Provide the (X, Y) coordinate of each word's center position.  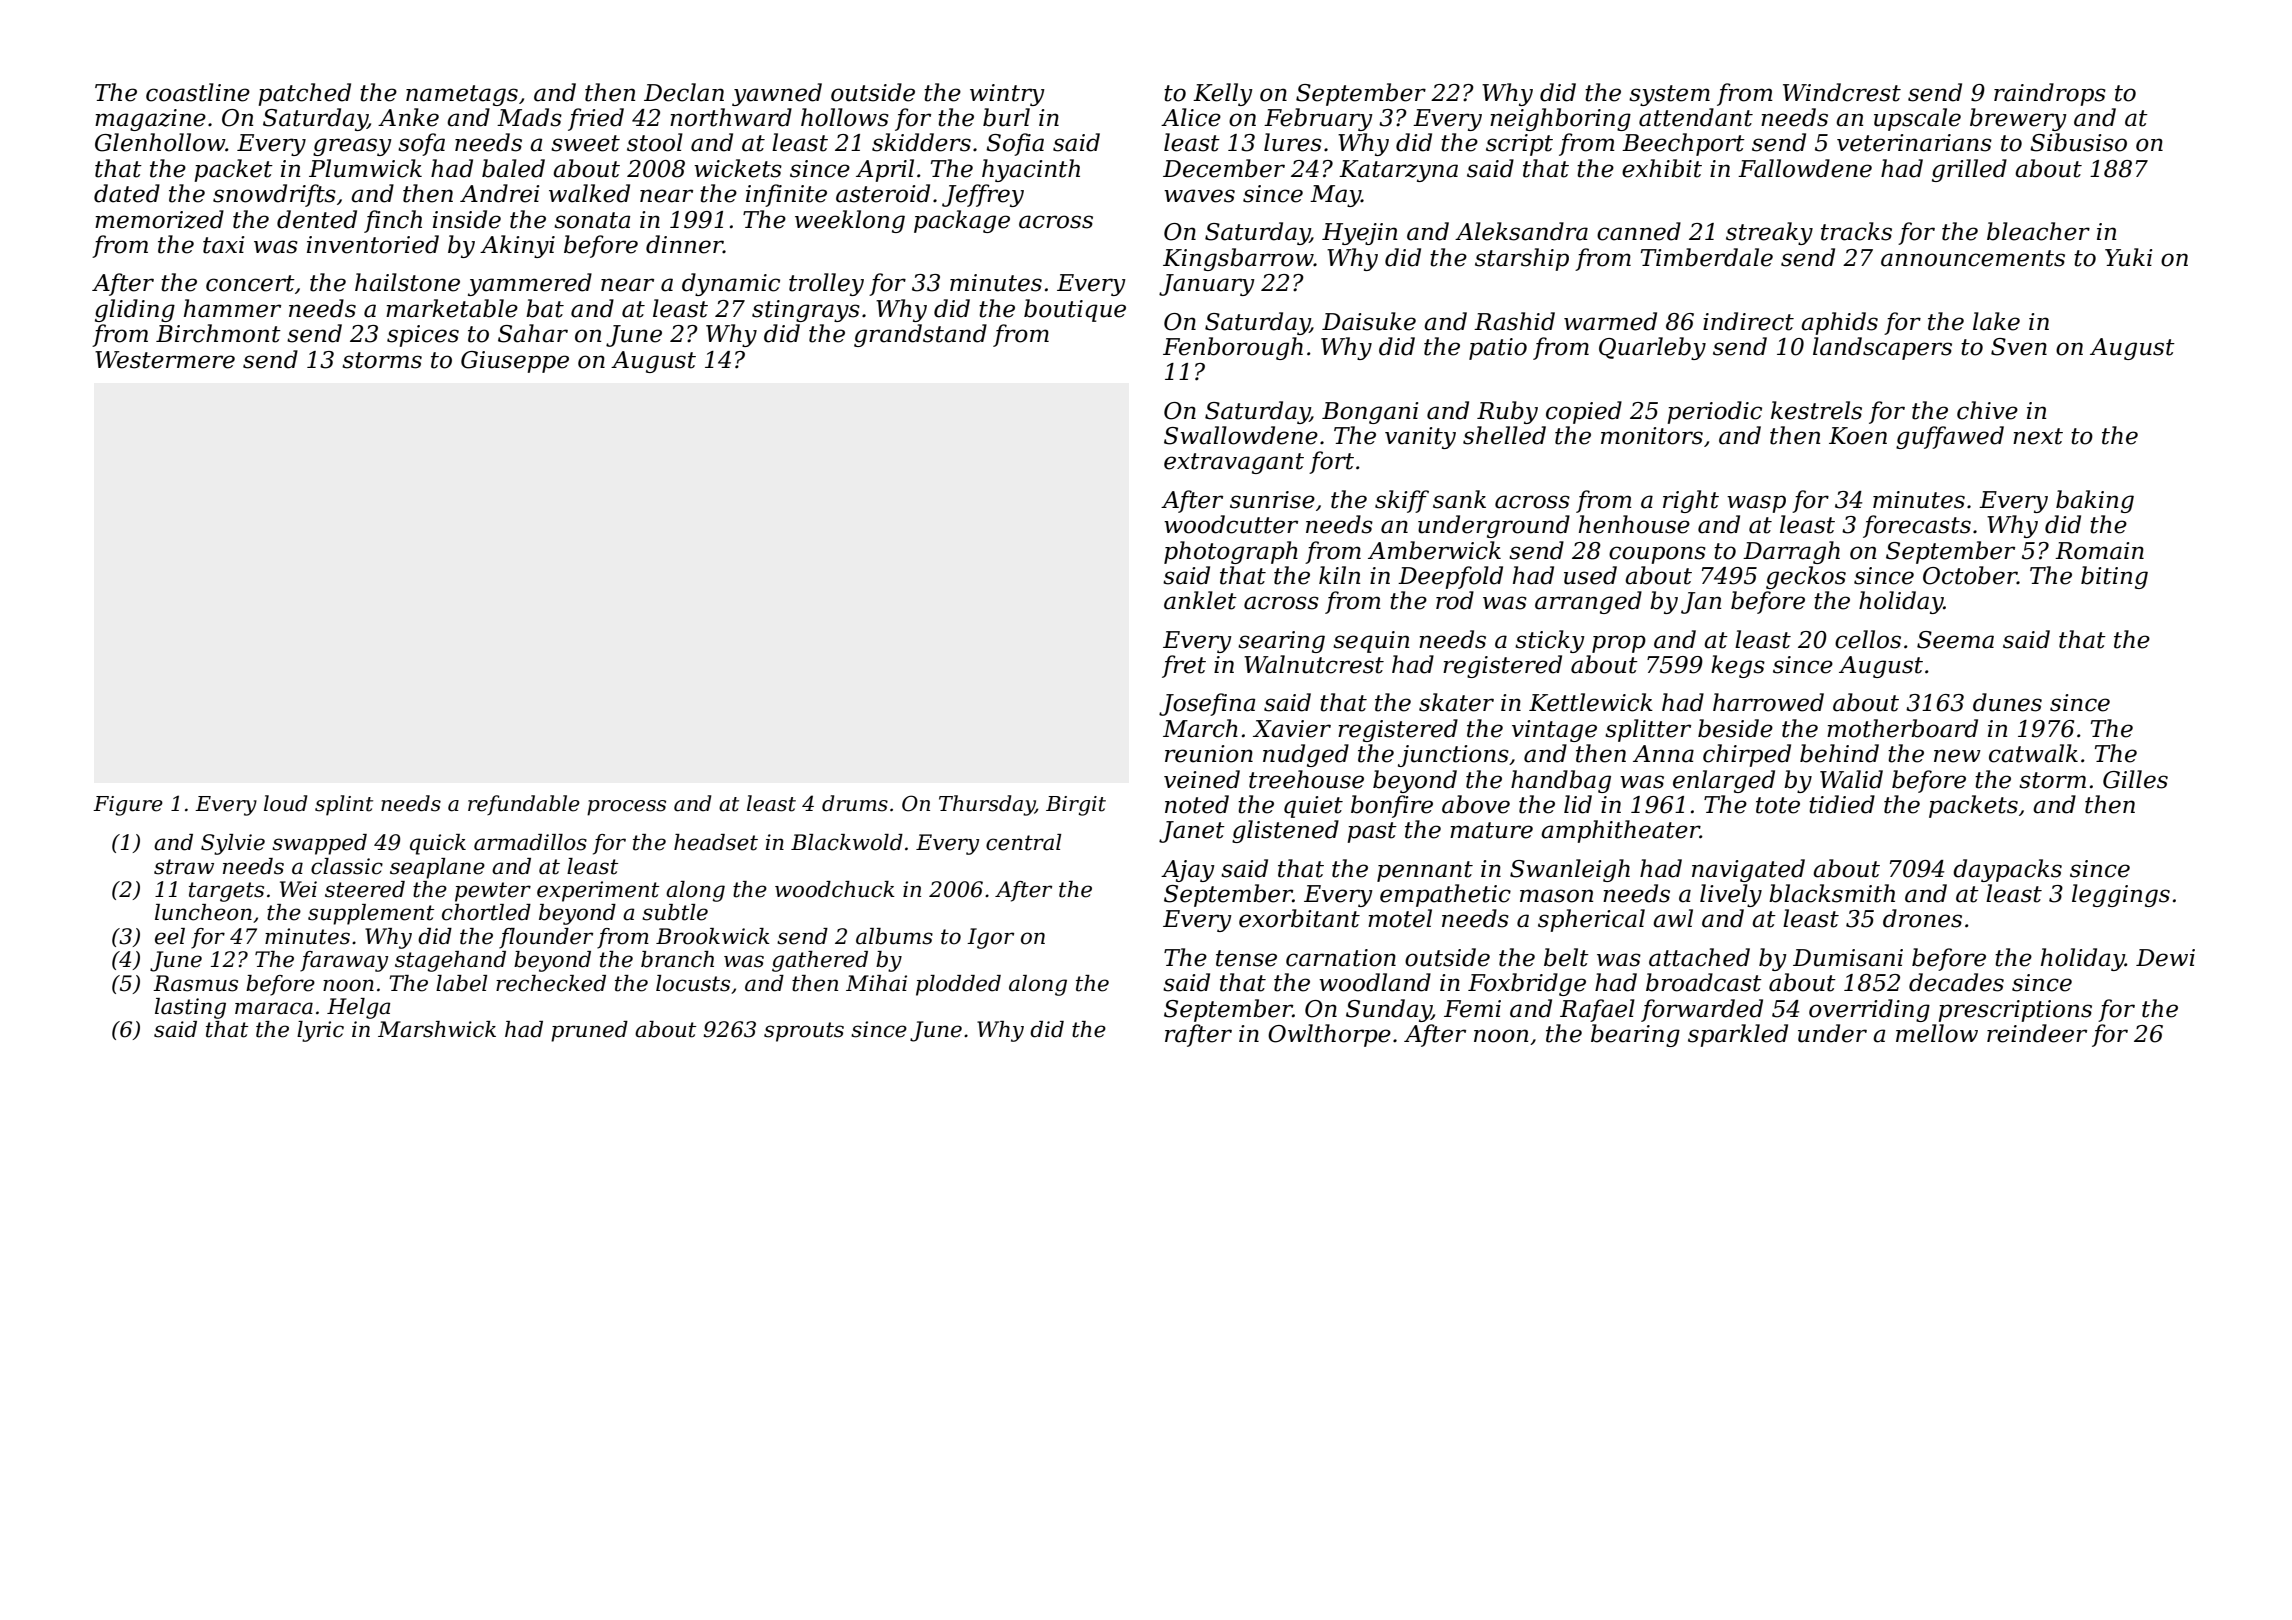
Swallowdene (1241, 435)
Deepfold (1450, 577)
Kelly (1223, 94)
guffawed (1950, 437)
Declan (684, 92)
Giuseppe (515, 362)
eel (170, 936)
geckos (1806, 577)
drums (855, 803)
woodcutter (1231, 524)
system (1669, 95)
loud (285, 803)
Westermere (165, 360)
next (2038, 436)
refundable (524, 805)
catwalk (2033, 753)
